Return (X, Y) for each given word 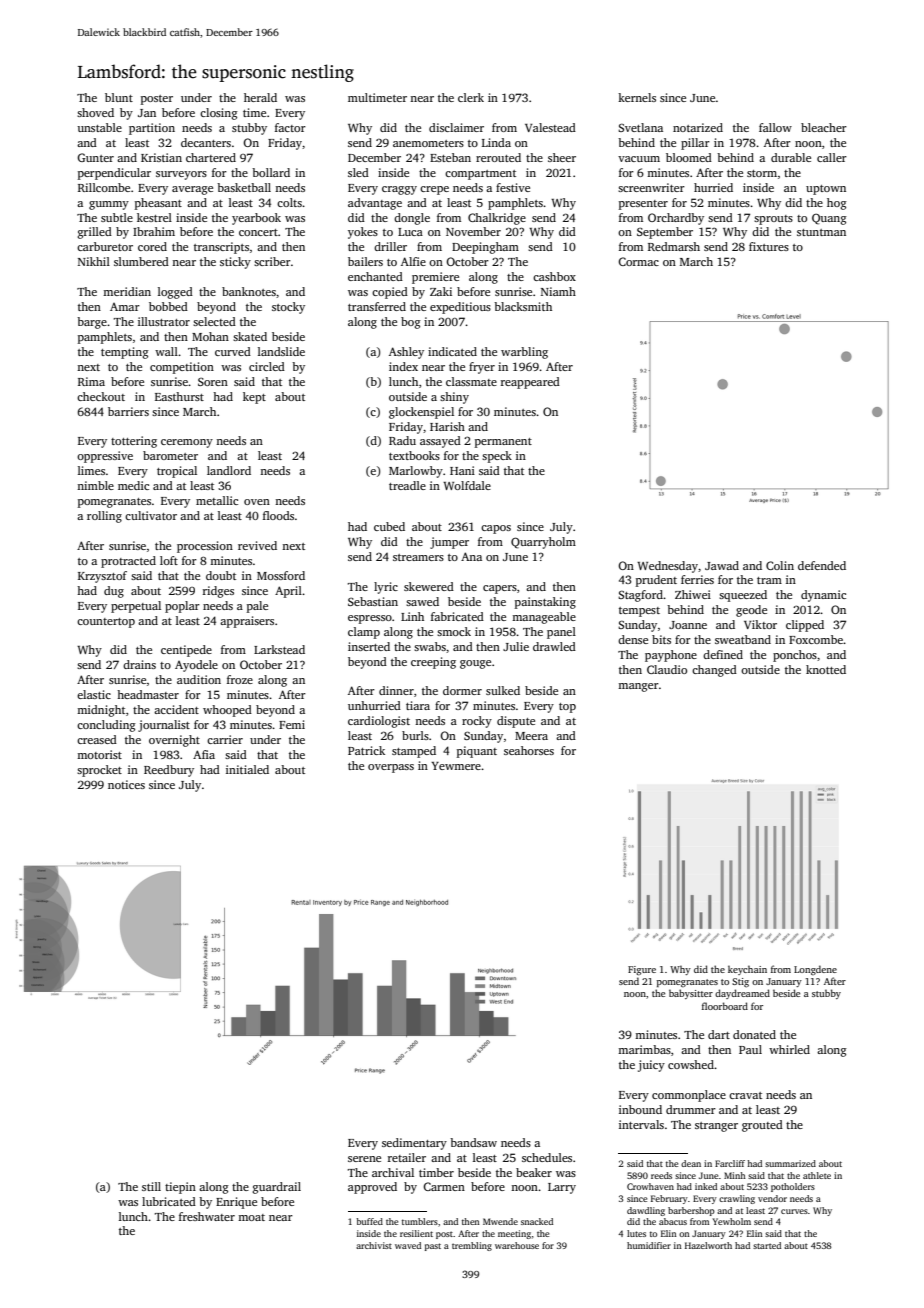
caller (832, 157)
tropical (177, 472)
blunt (119, 97)
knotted (826, 669)
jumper (449, 543)
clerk (471, 97)
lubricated (169, 1201)
